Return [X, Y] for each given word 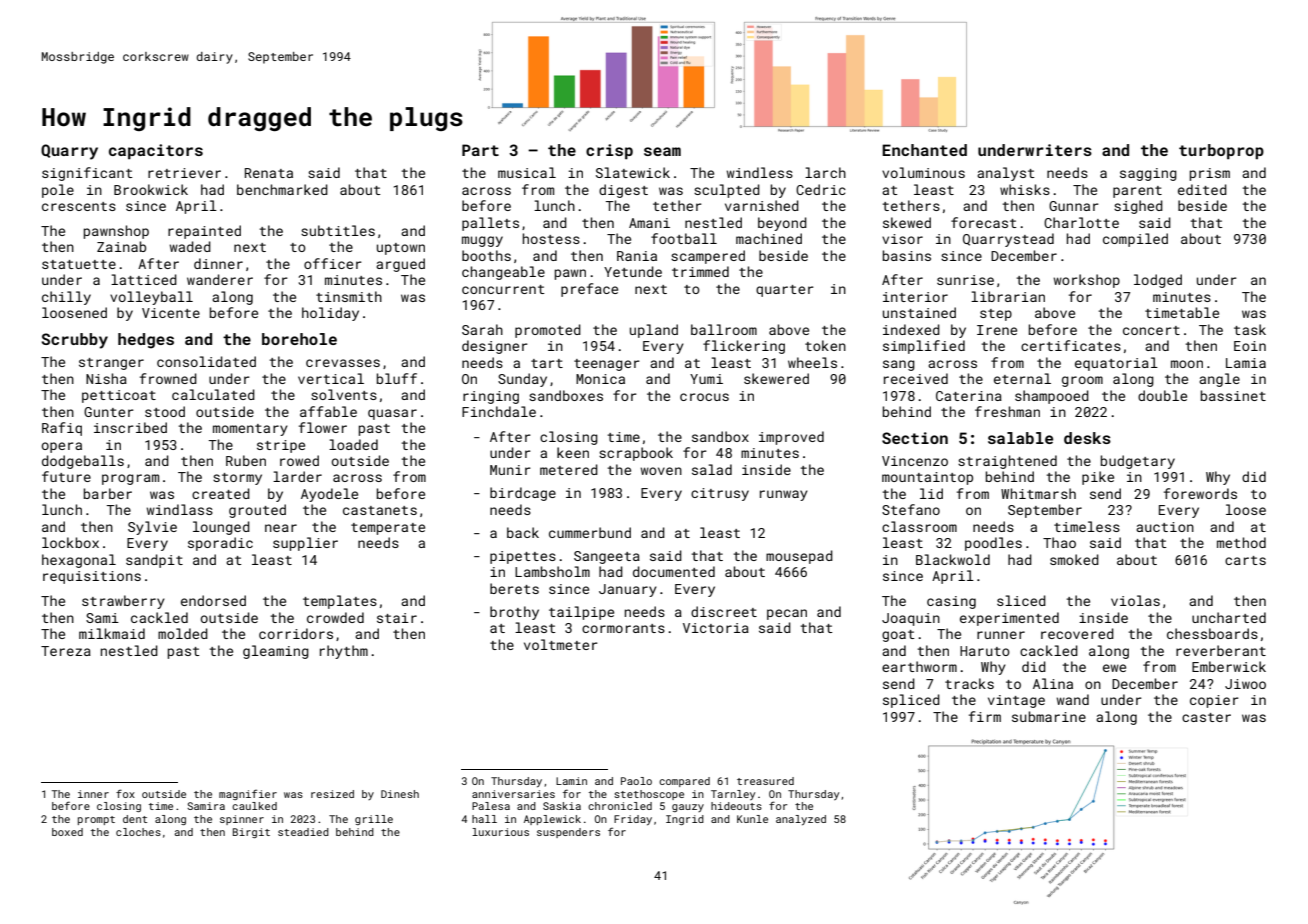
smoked [1074, 559]
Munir [510, 470]
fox [125, 793]
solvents [344, 394]
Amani [649, 223]
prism [1210, 174]
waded [190, 246]
